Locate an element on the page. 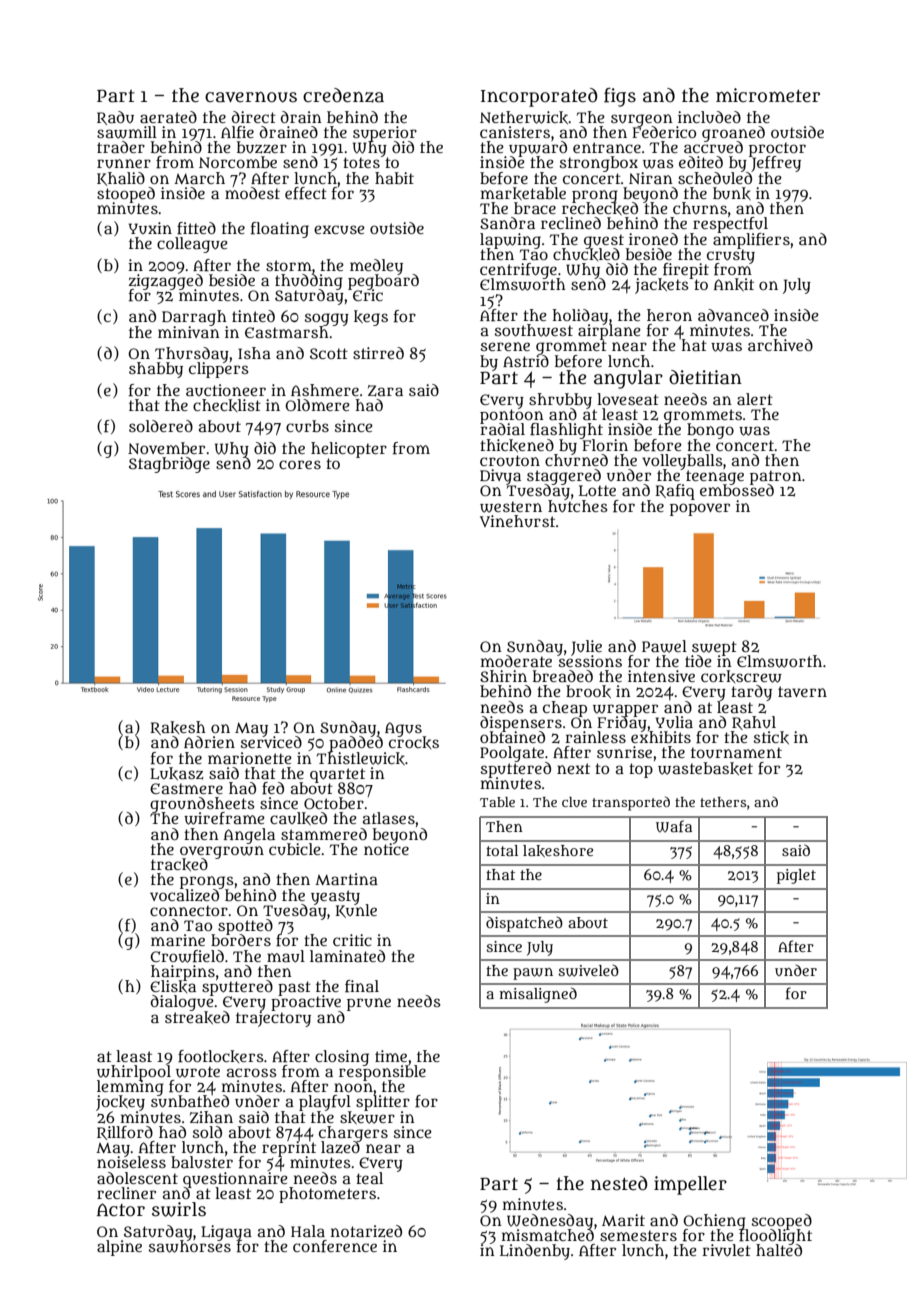  alert is located at coordinates (755, 399).
